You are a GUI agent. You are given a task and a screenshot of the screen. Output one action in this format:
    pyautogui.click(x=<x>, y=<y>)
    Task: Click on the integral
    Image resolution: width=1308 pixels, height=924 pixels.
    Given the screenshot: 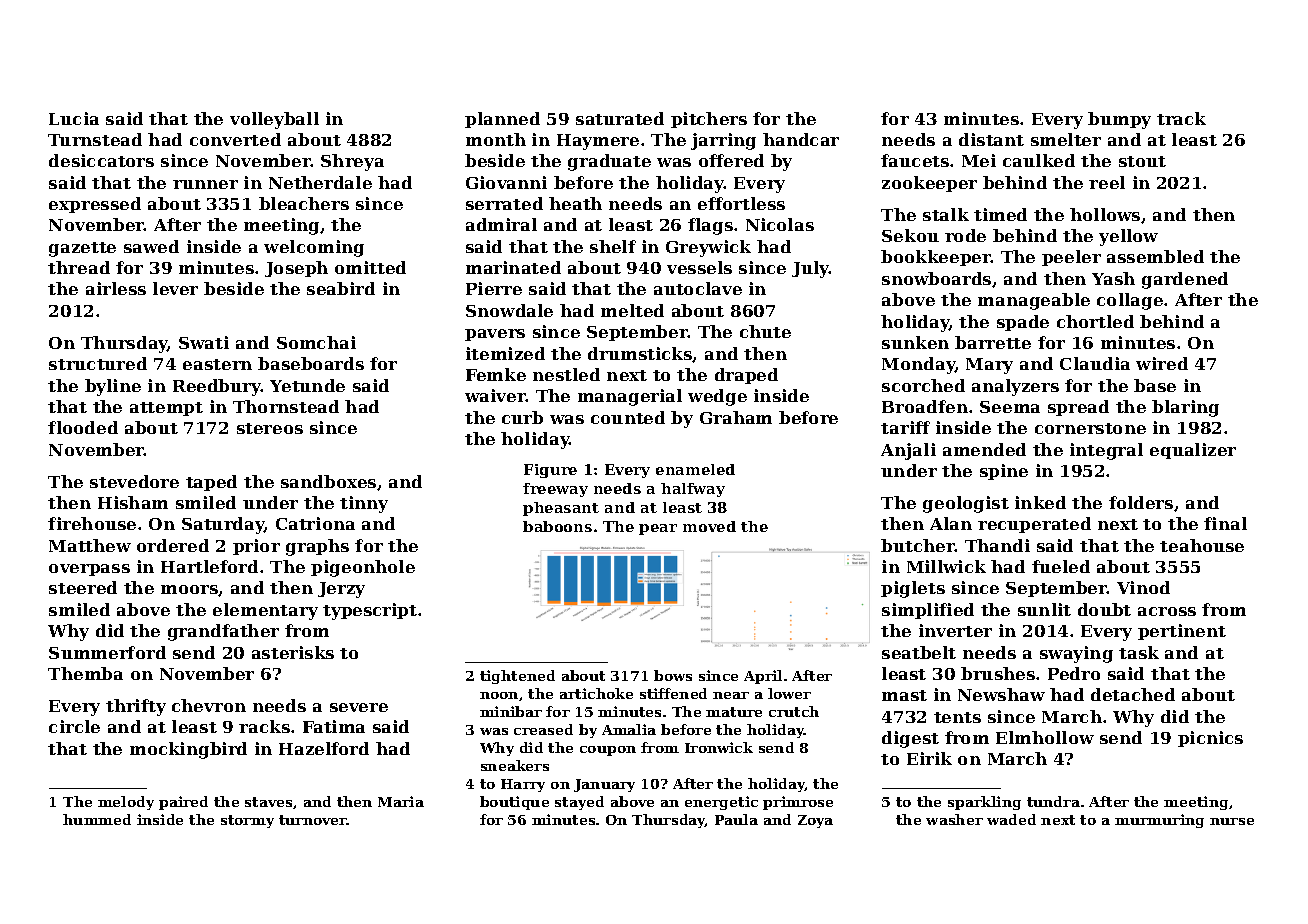 What is the action you would take?
    pyautogui.click(x=1106, y=451)
